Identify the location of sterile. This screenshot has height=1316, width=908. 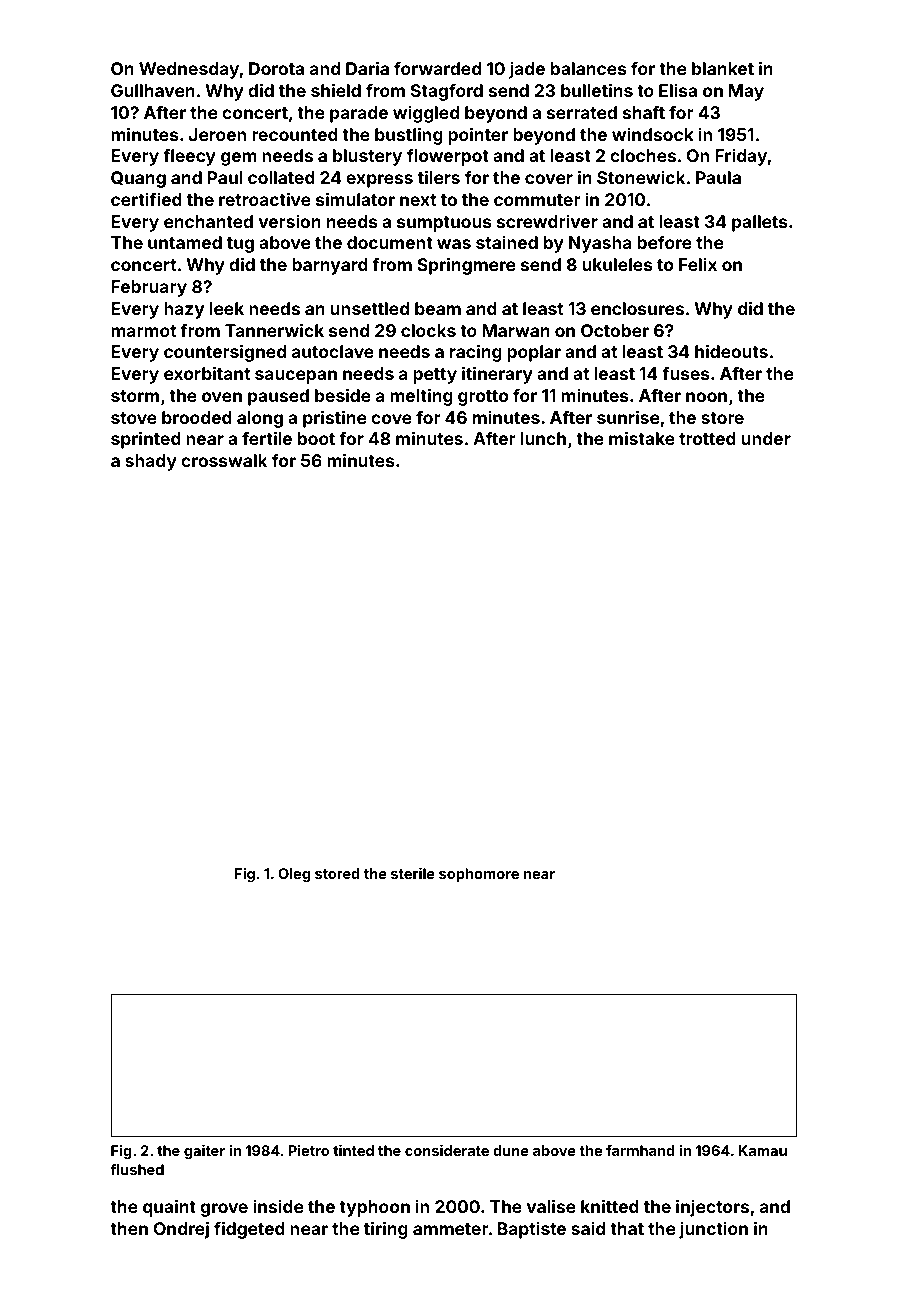
(413, 873).
